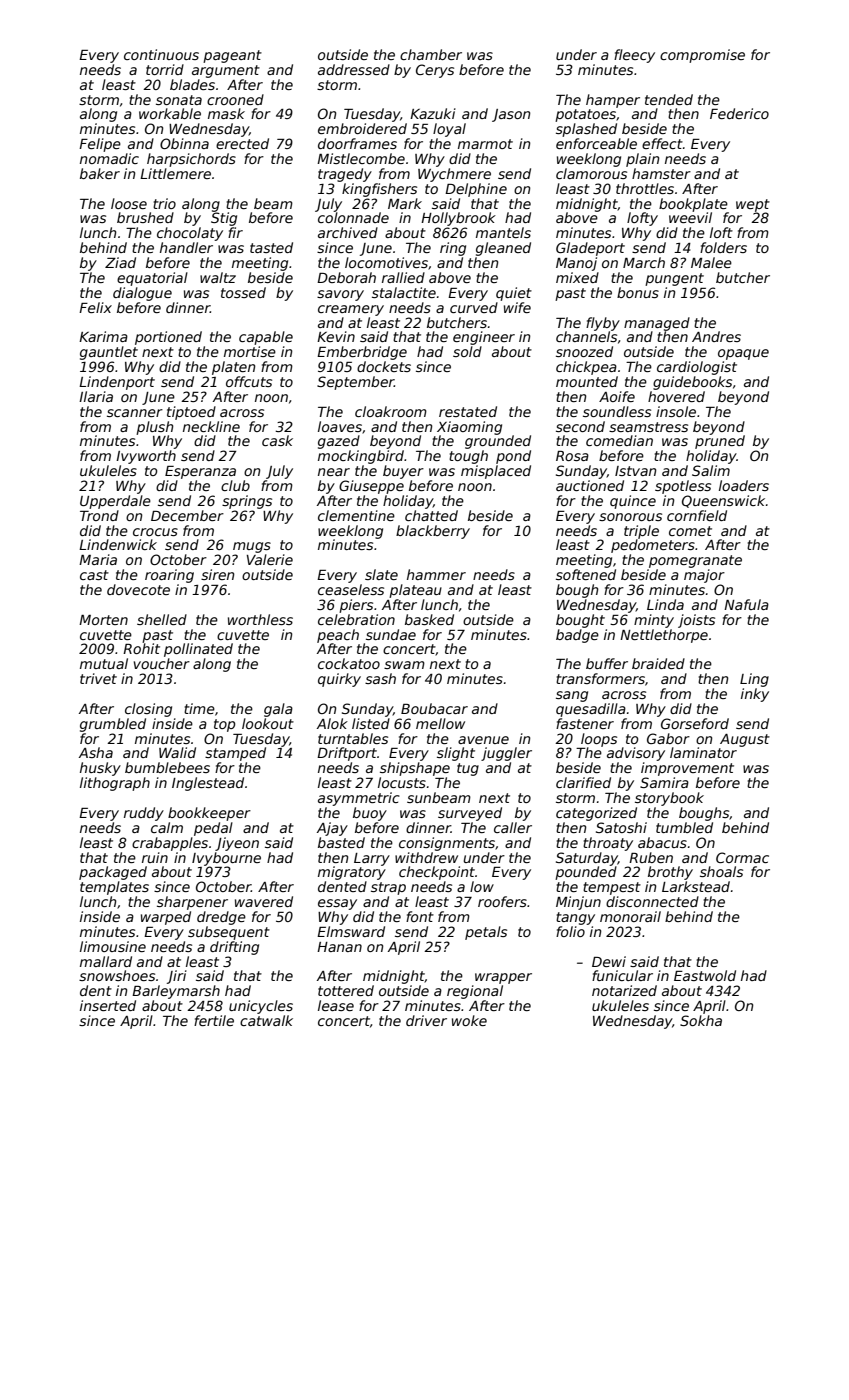 This image has height=1400, width=849. What do you see at coordinates (469, 1020) in the image?
I see `woke` at bounding box center [469, 1020].
